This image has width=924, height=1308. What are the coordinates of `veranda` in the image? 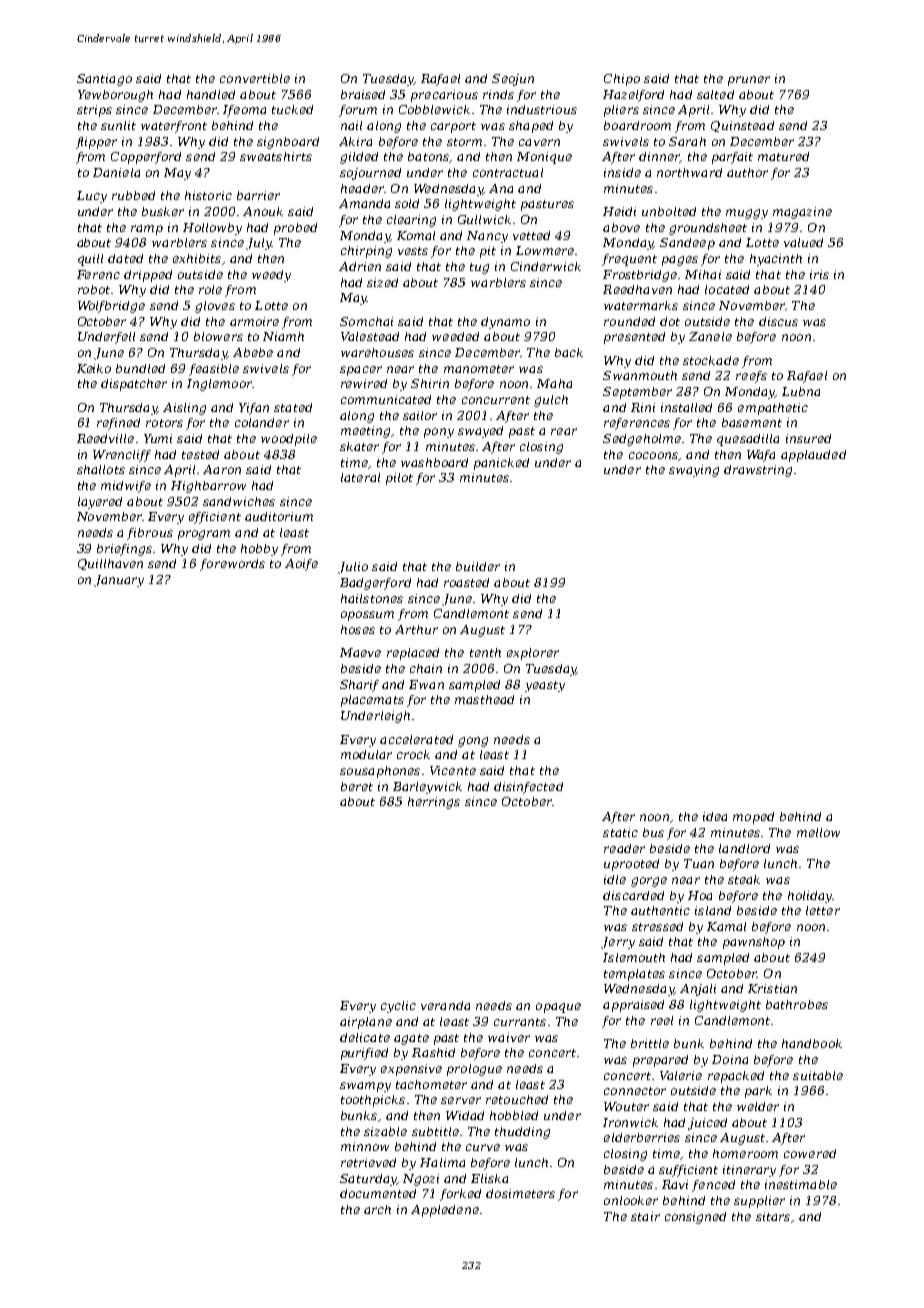 It's located at (445, 1005).
